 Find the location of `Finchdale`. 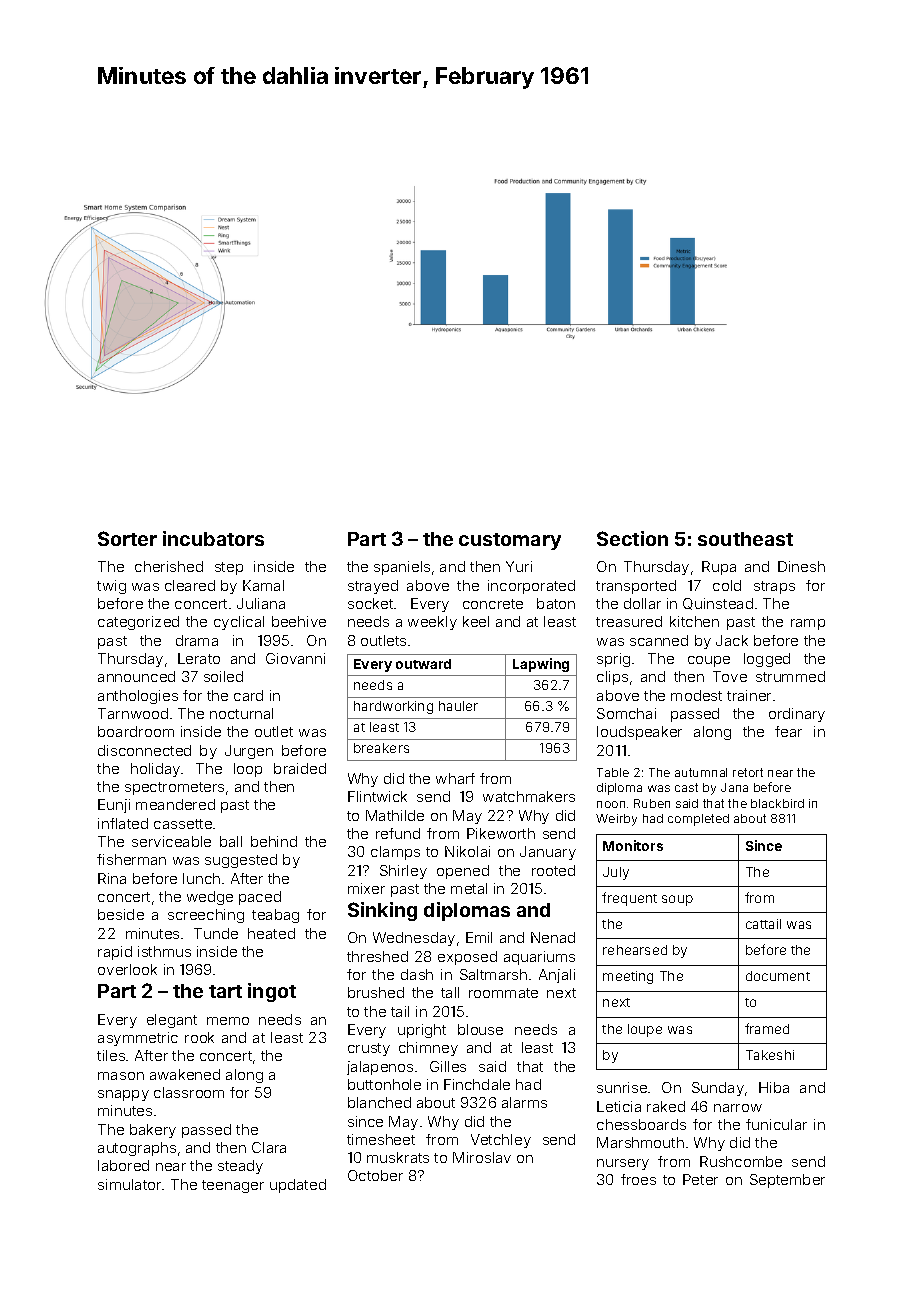

Finchdale is located at coordinates (477, 1084).
